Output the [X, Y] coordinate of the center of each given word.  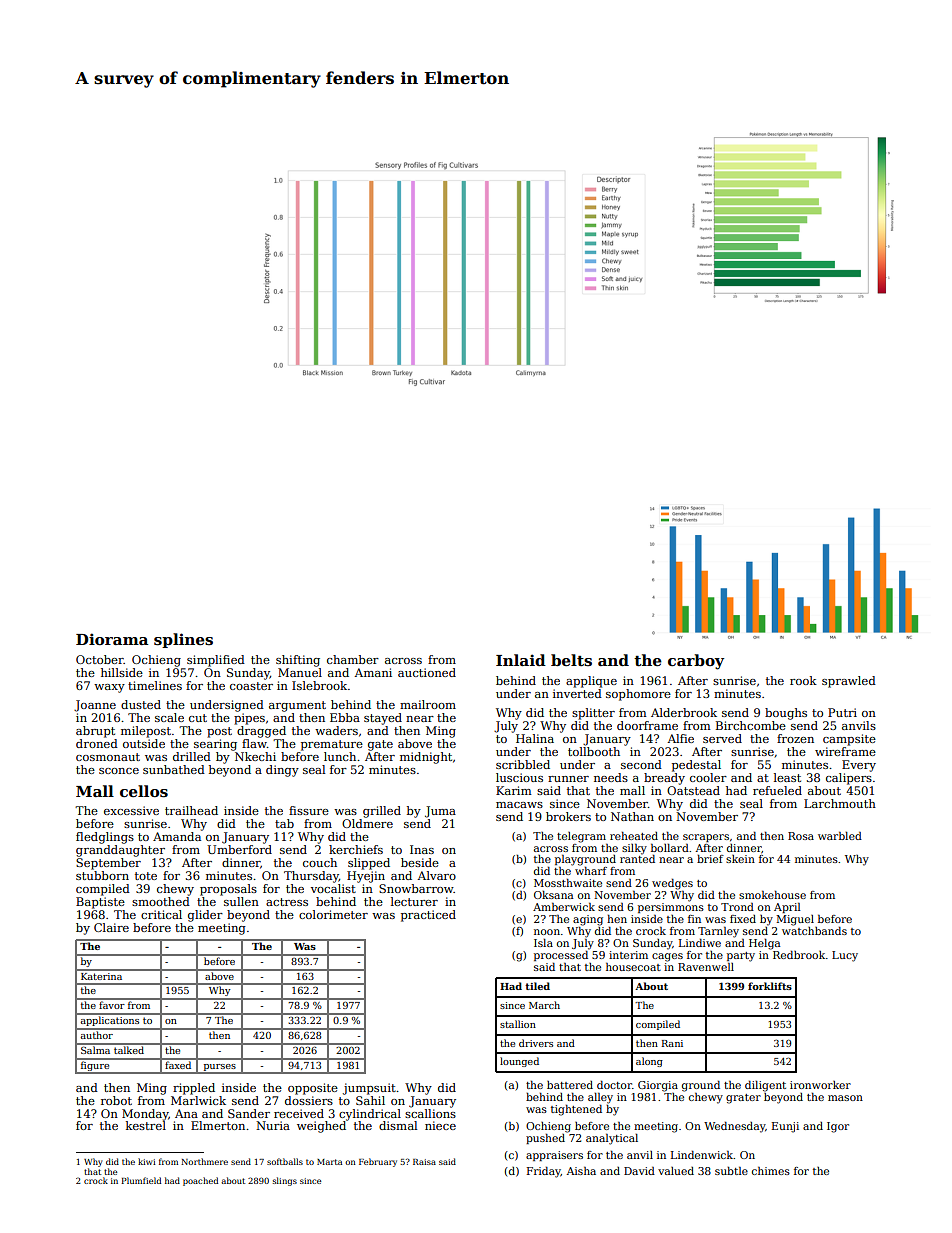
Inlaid [521, 660]
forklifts [770, 986]
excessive [131, 810]
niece [440, 1125]
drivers [536, 1043]
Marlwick [198, 1100]
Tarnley [718, 932]
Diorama [112, 639]
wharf [591, 871]
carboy [696, 662]
